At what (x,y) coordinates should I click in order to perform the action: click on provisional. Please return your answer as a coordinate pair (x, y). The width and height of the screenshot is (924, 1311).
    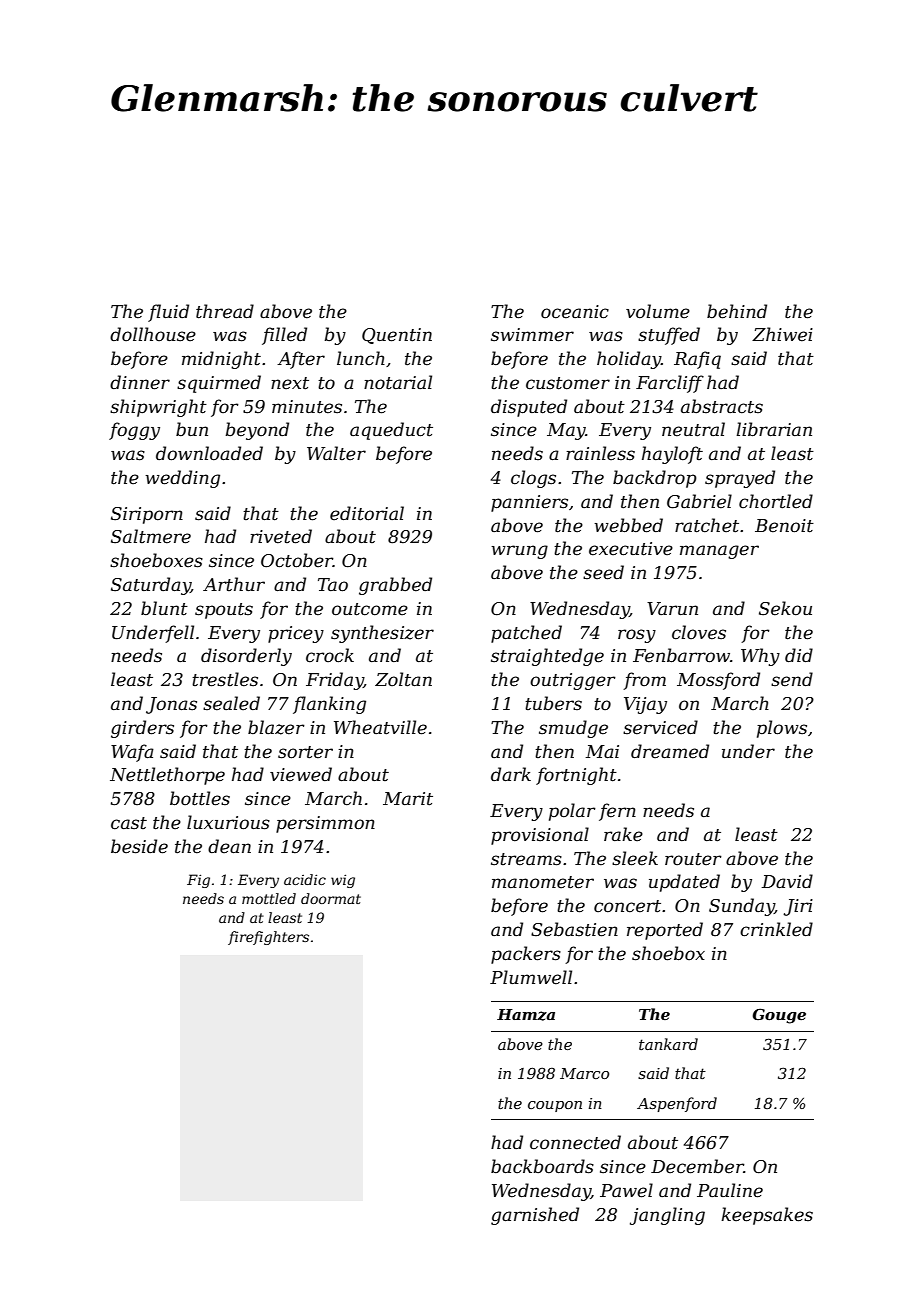
    Looking at the image, I should click on (540, 836).
